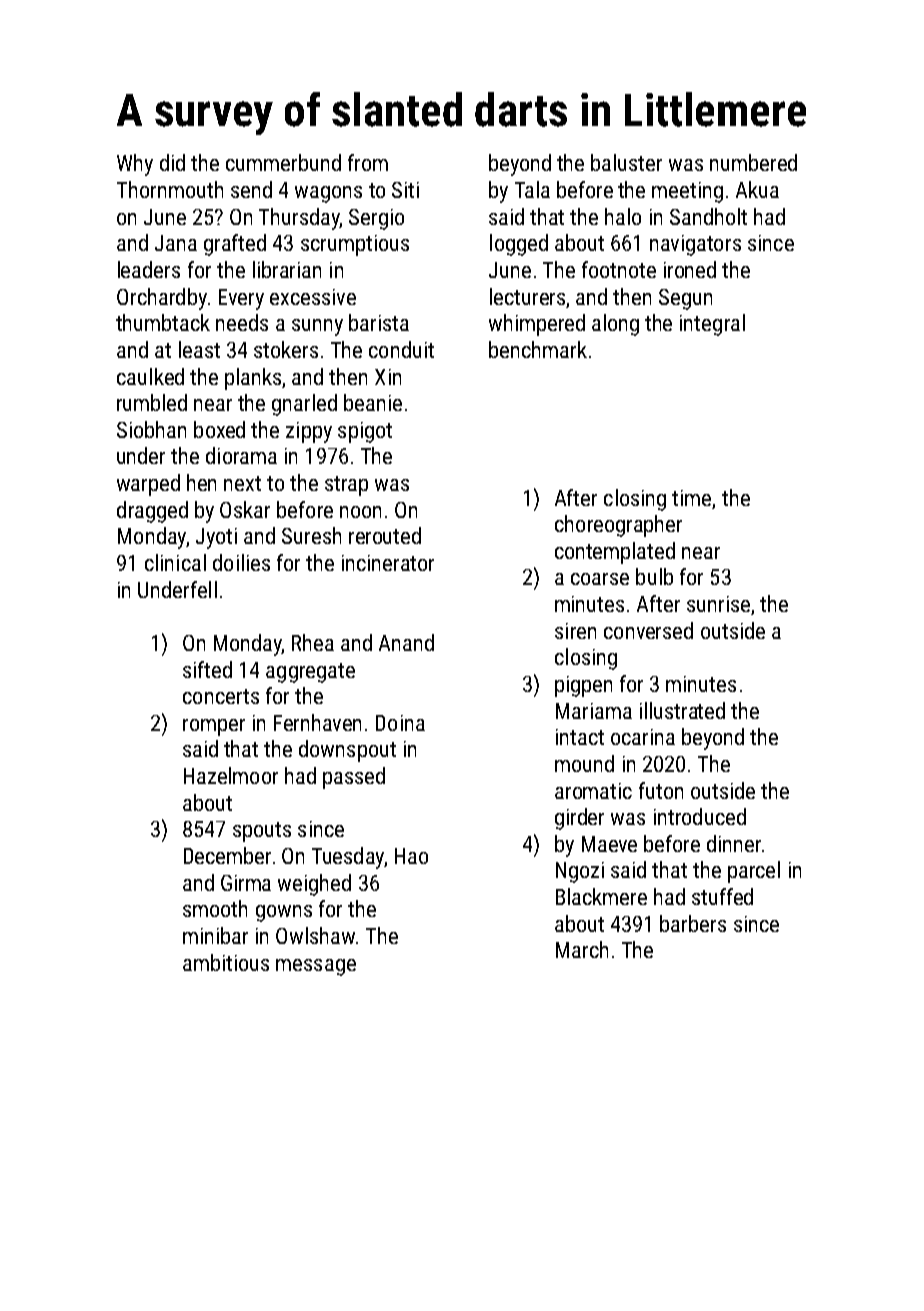 Image resolution: width=924 pixels, height=1311 pixels. What do you see at coordinates (242, 483) in the page?
I see `next` at bounding box center [242, 483].
